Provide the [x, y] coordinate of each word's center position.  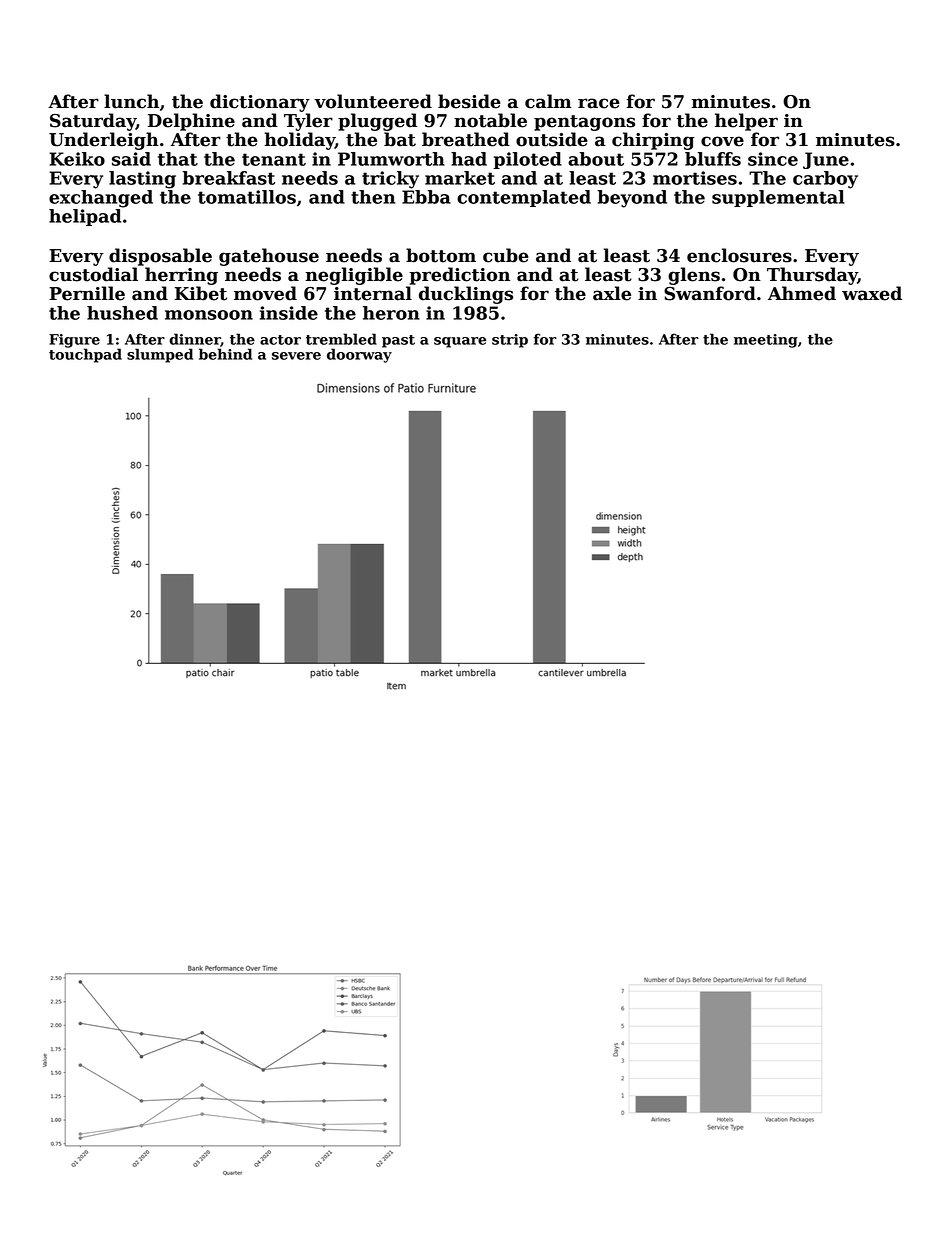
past [398, 341]
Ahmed [802, 293]
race [599, 103]
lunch [131, 101]
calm [548, 101]
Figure [74, 341]
